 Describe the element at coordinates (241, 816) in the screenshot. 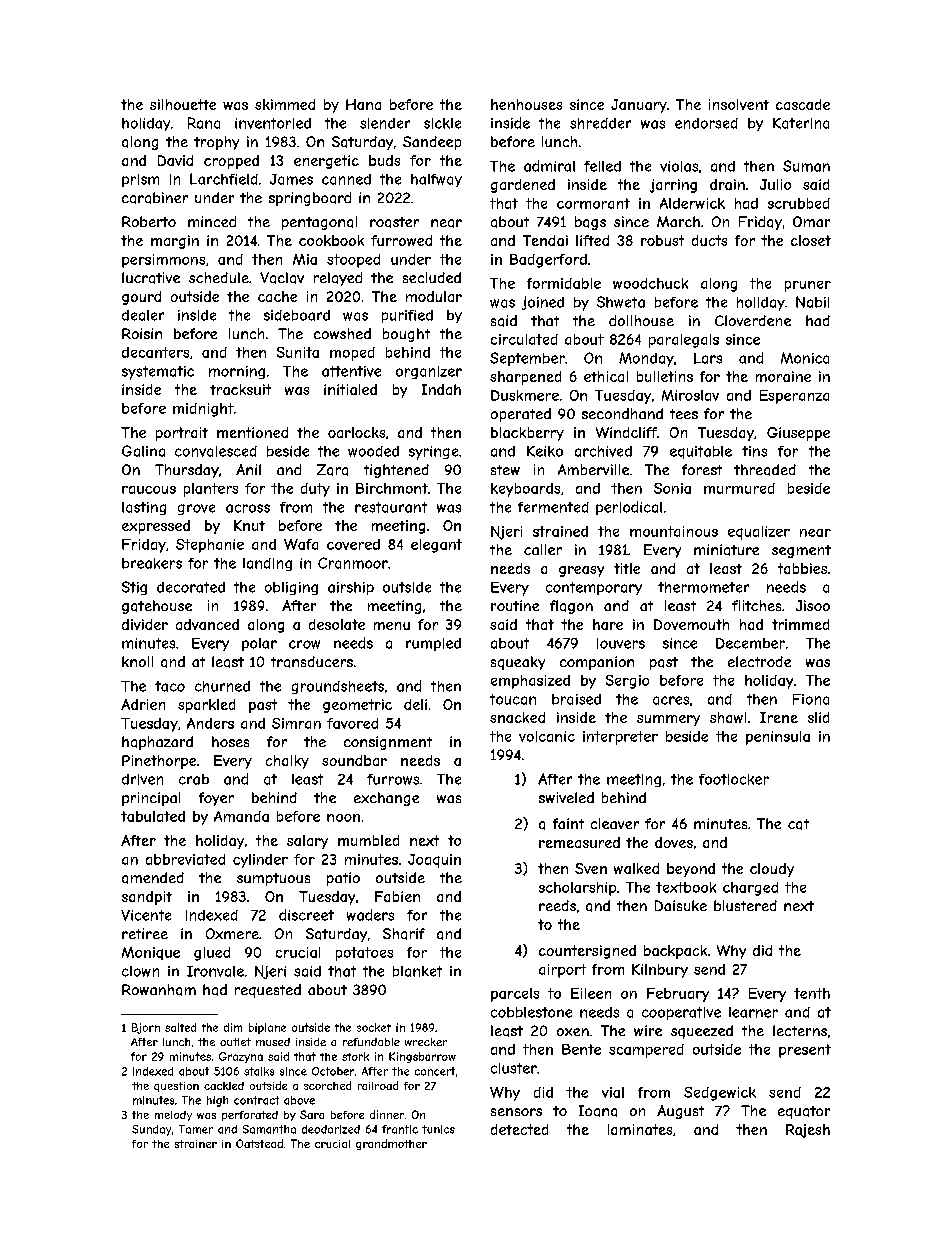

I see `Amanda` at that location.
